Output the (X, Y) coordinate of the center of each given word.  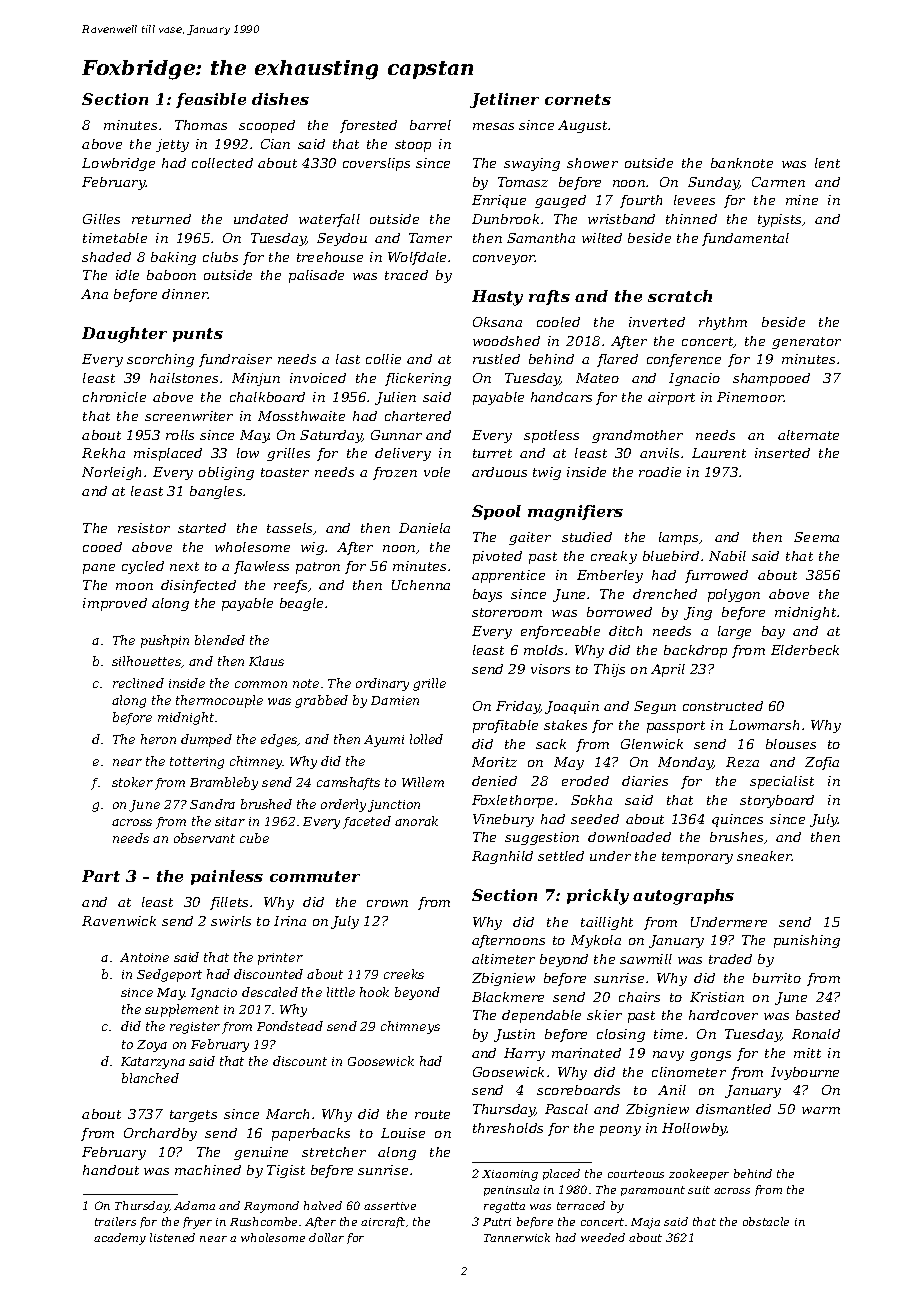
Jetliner (504, 100)
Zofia (822, 763)
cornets (578, 99)
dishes (280, 99)
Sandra (212, 804)
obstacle (766, 1221)
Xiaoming (510, 1175)
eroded (585, 781)
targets (193, 1116)
